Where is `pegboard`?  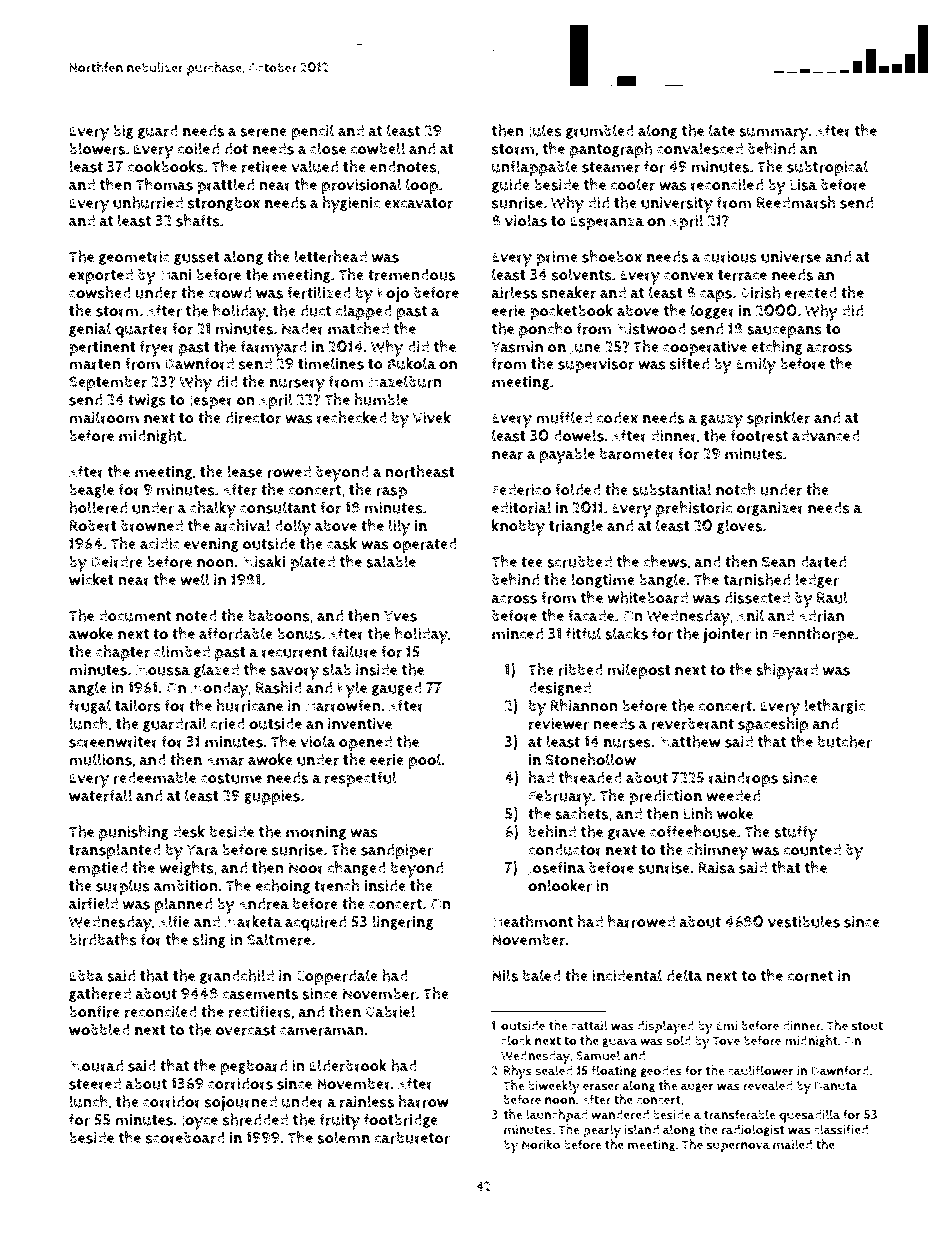
pegboard is located at coordinates (254, 1067).
